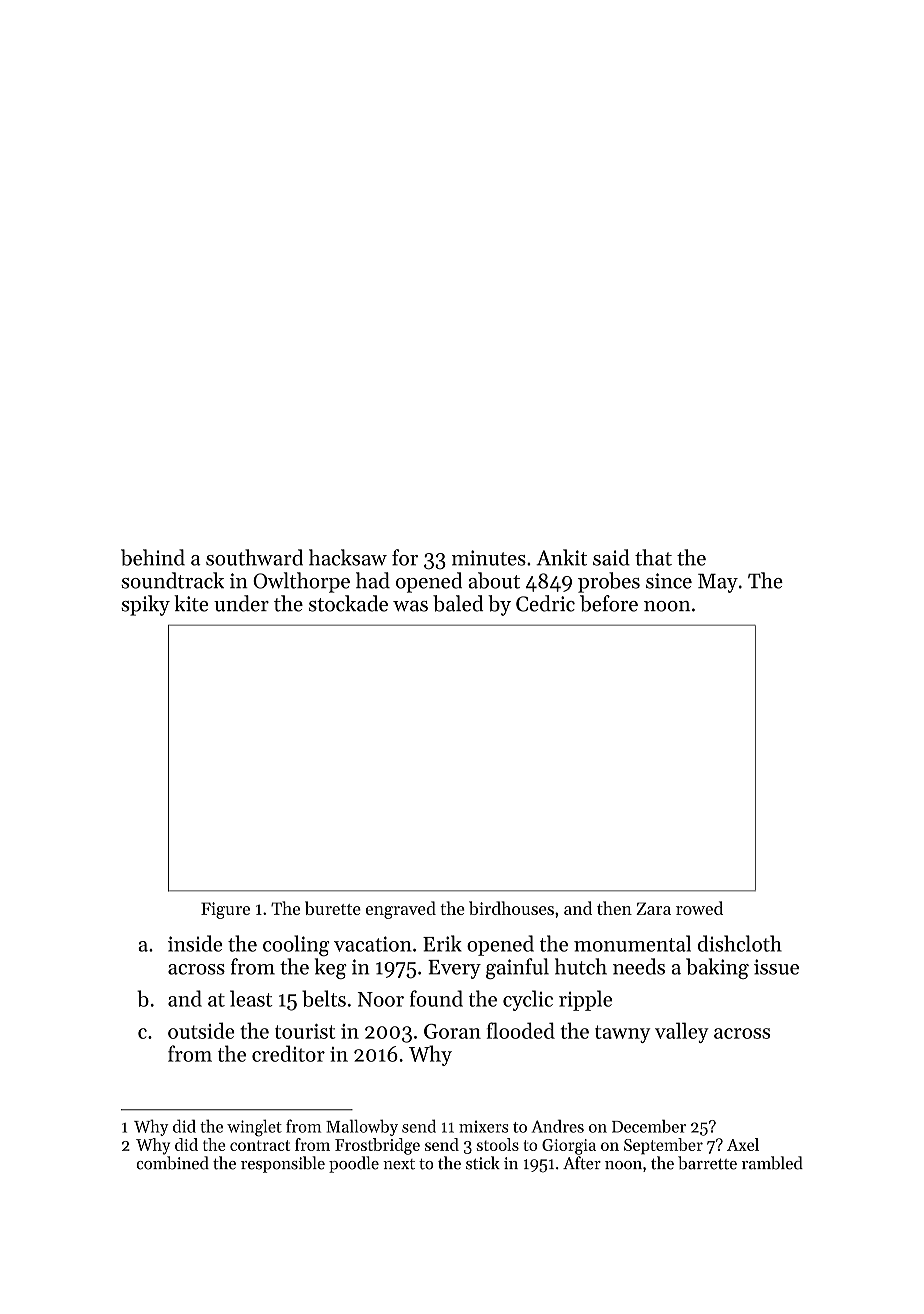 The width and height of the screenshot is (924, 1314). What do you see at coordinates (458, 603) in the screenshot?
I see `baled` at bounding box center [458, 603].
